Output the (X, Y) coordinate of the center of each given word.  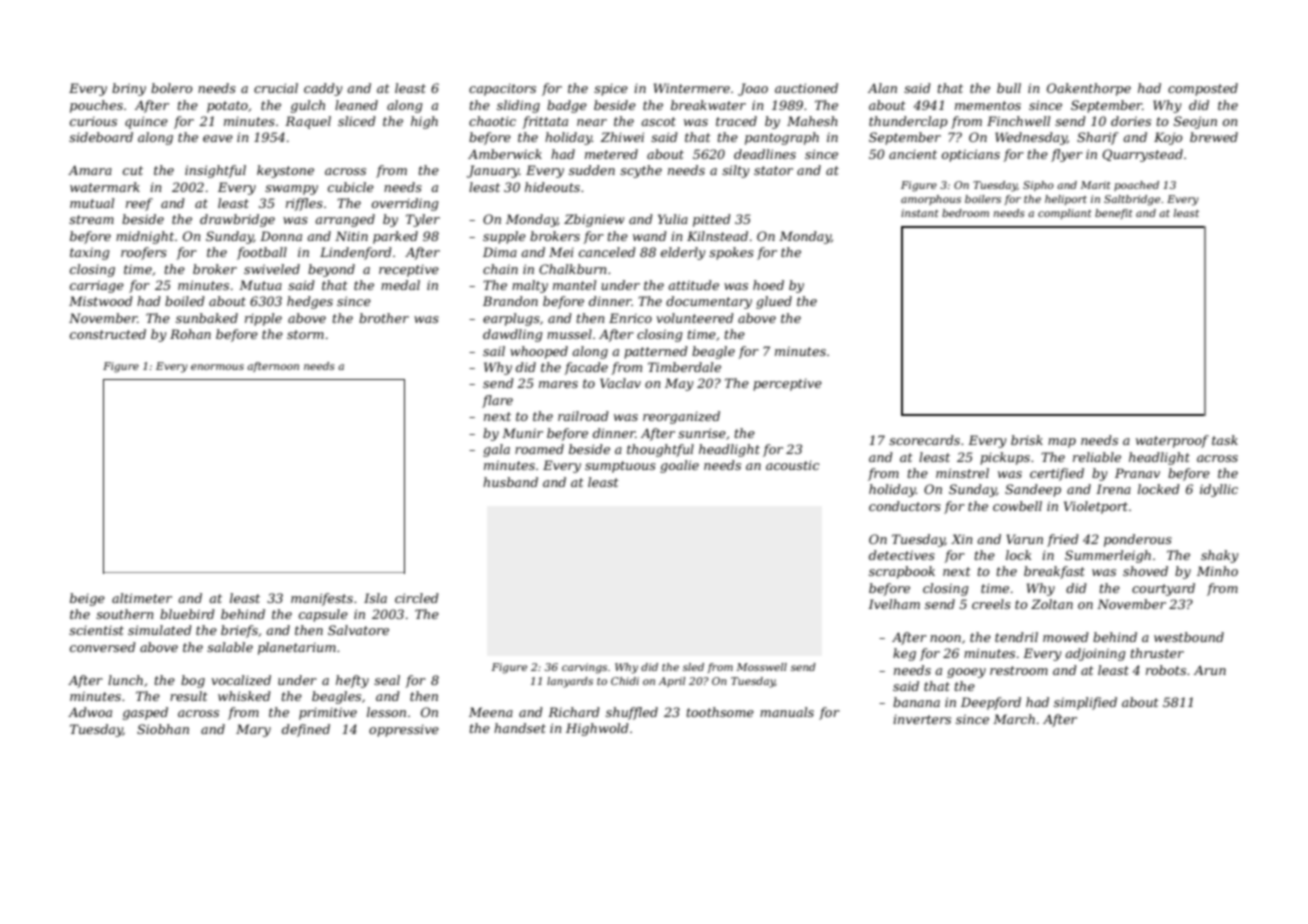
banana (916, 702)
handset (520, 728)
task (1225, 440)
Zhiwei (622, 137)
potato (227, 107)
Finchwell (1018, 121)
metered (611, 154)
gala (496, 450)
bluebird (187, 614)
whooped (539, 352)
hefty (352, 681)
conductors (905, 506)
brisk (1027, 440)
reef (139, 204)
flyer (1067, 155)
